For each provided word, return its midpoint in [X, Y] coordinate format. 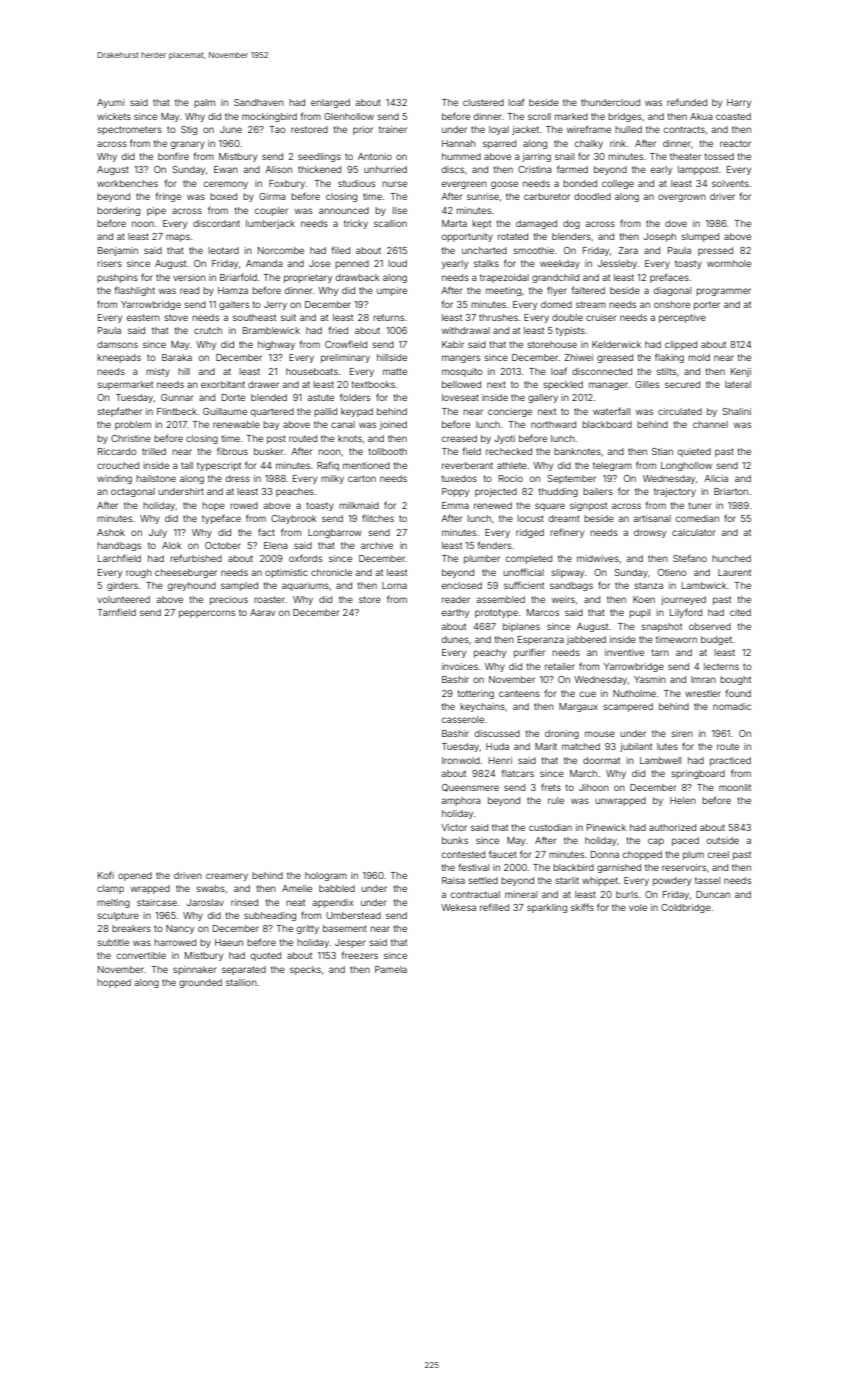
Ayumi [110, 103]
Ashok [111, 532]
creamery [227, 877]
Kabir [453, 344]
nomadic [732, 706]
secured [682, 384]
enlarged [330, 103]
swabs [210, 888]
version [189, 277]
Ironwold [461, 760]
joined [393, 425]
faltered [588, 290]
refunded [687, 102]
